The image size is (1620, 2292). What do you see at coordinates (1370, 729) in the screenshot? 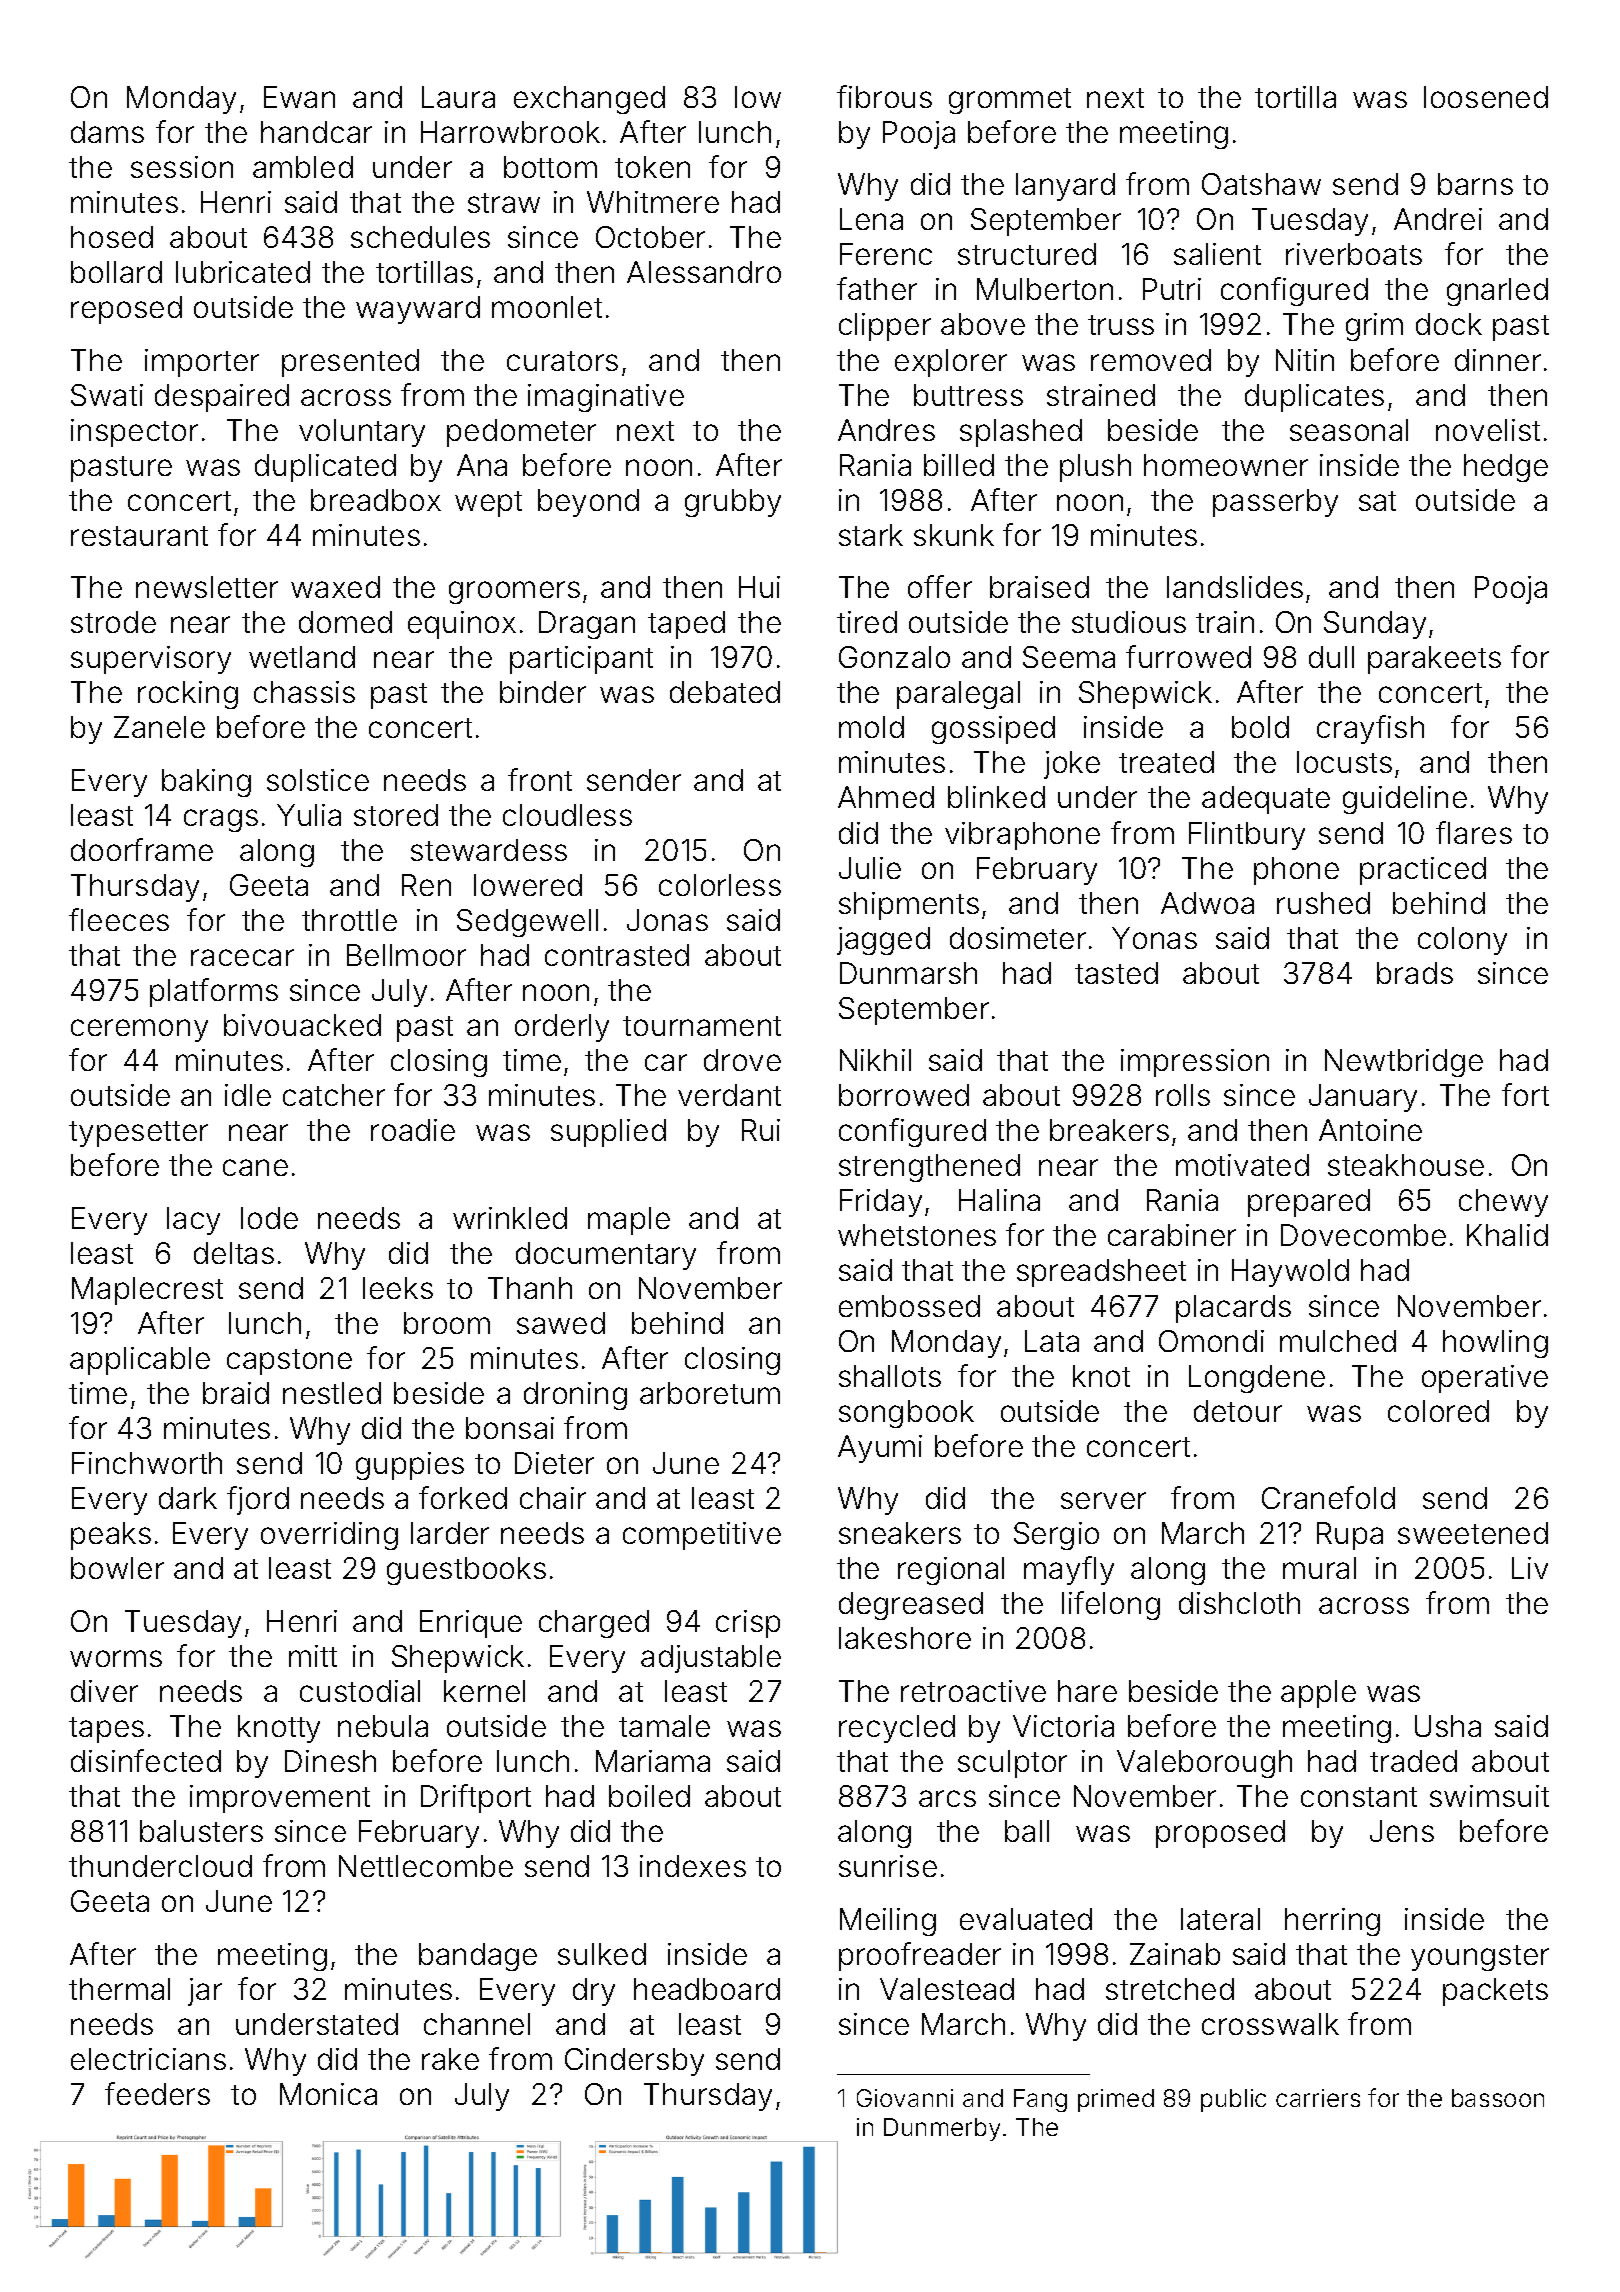
I see `crayfish` at bounding box center [1370, 729].
